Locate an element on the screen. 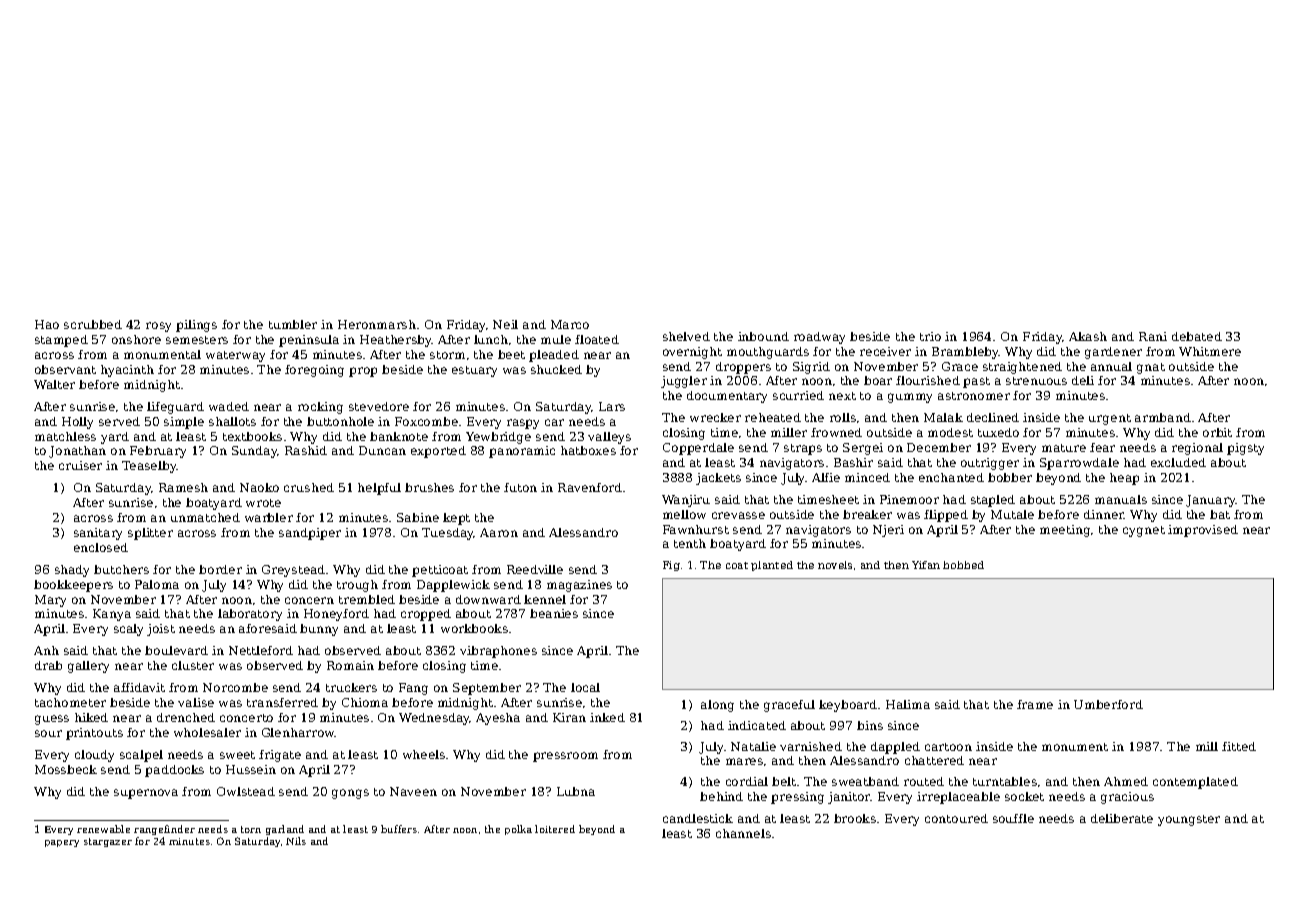 Image resolution: width=1308 pixels, height=924 pixels. planted is located at coordinates (772, 566).
